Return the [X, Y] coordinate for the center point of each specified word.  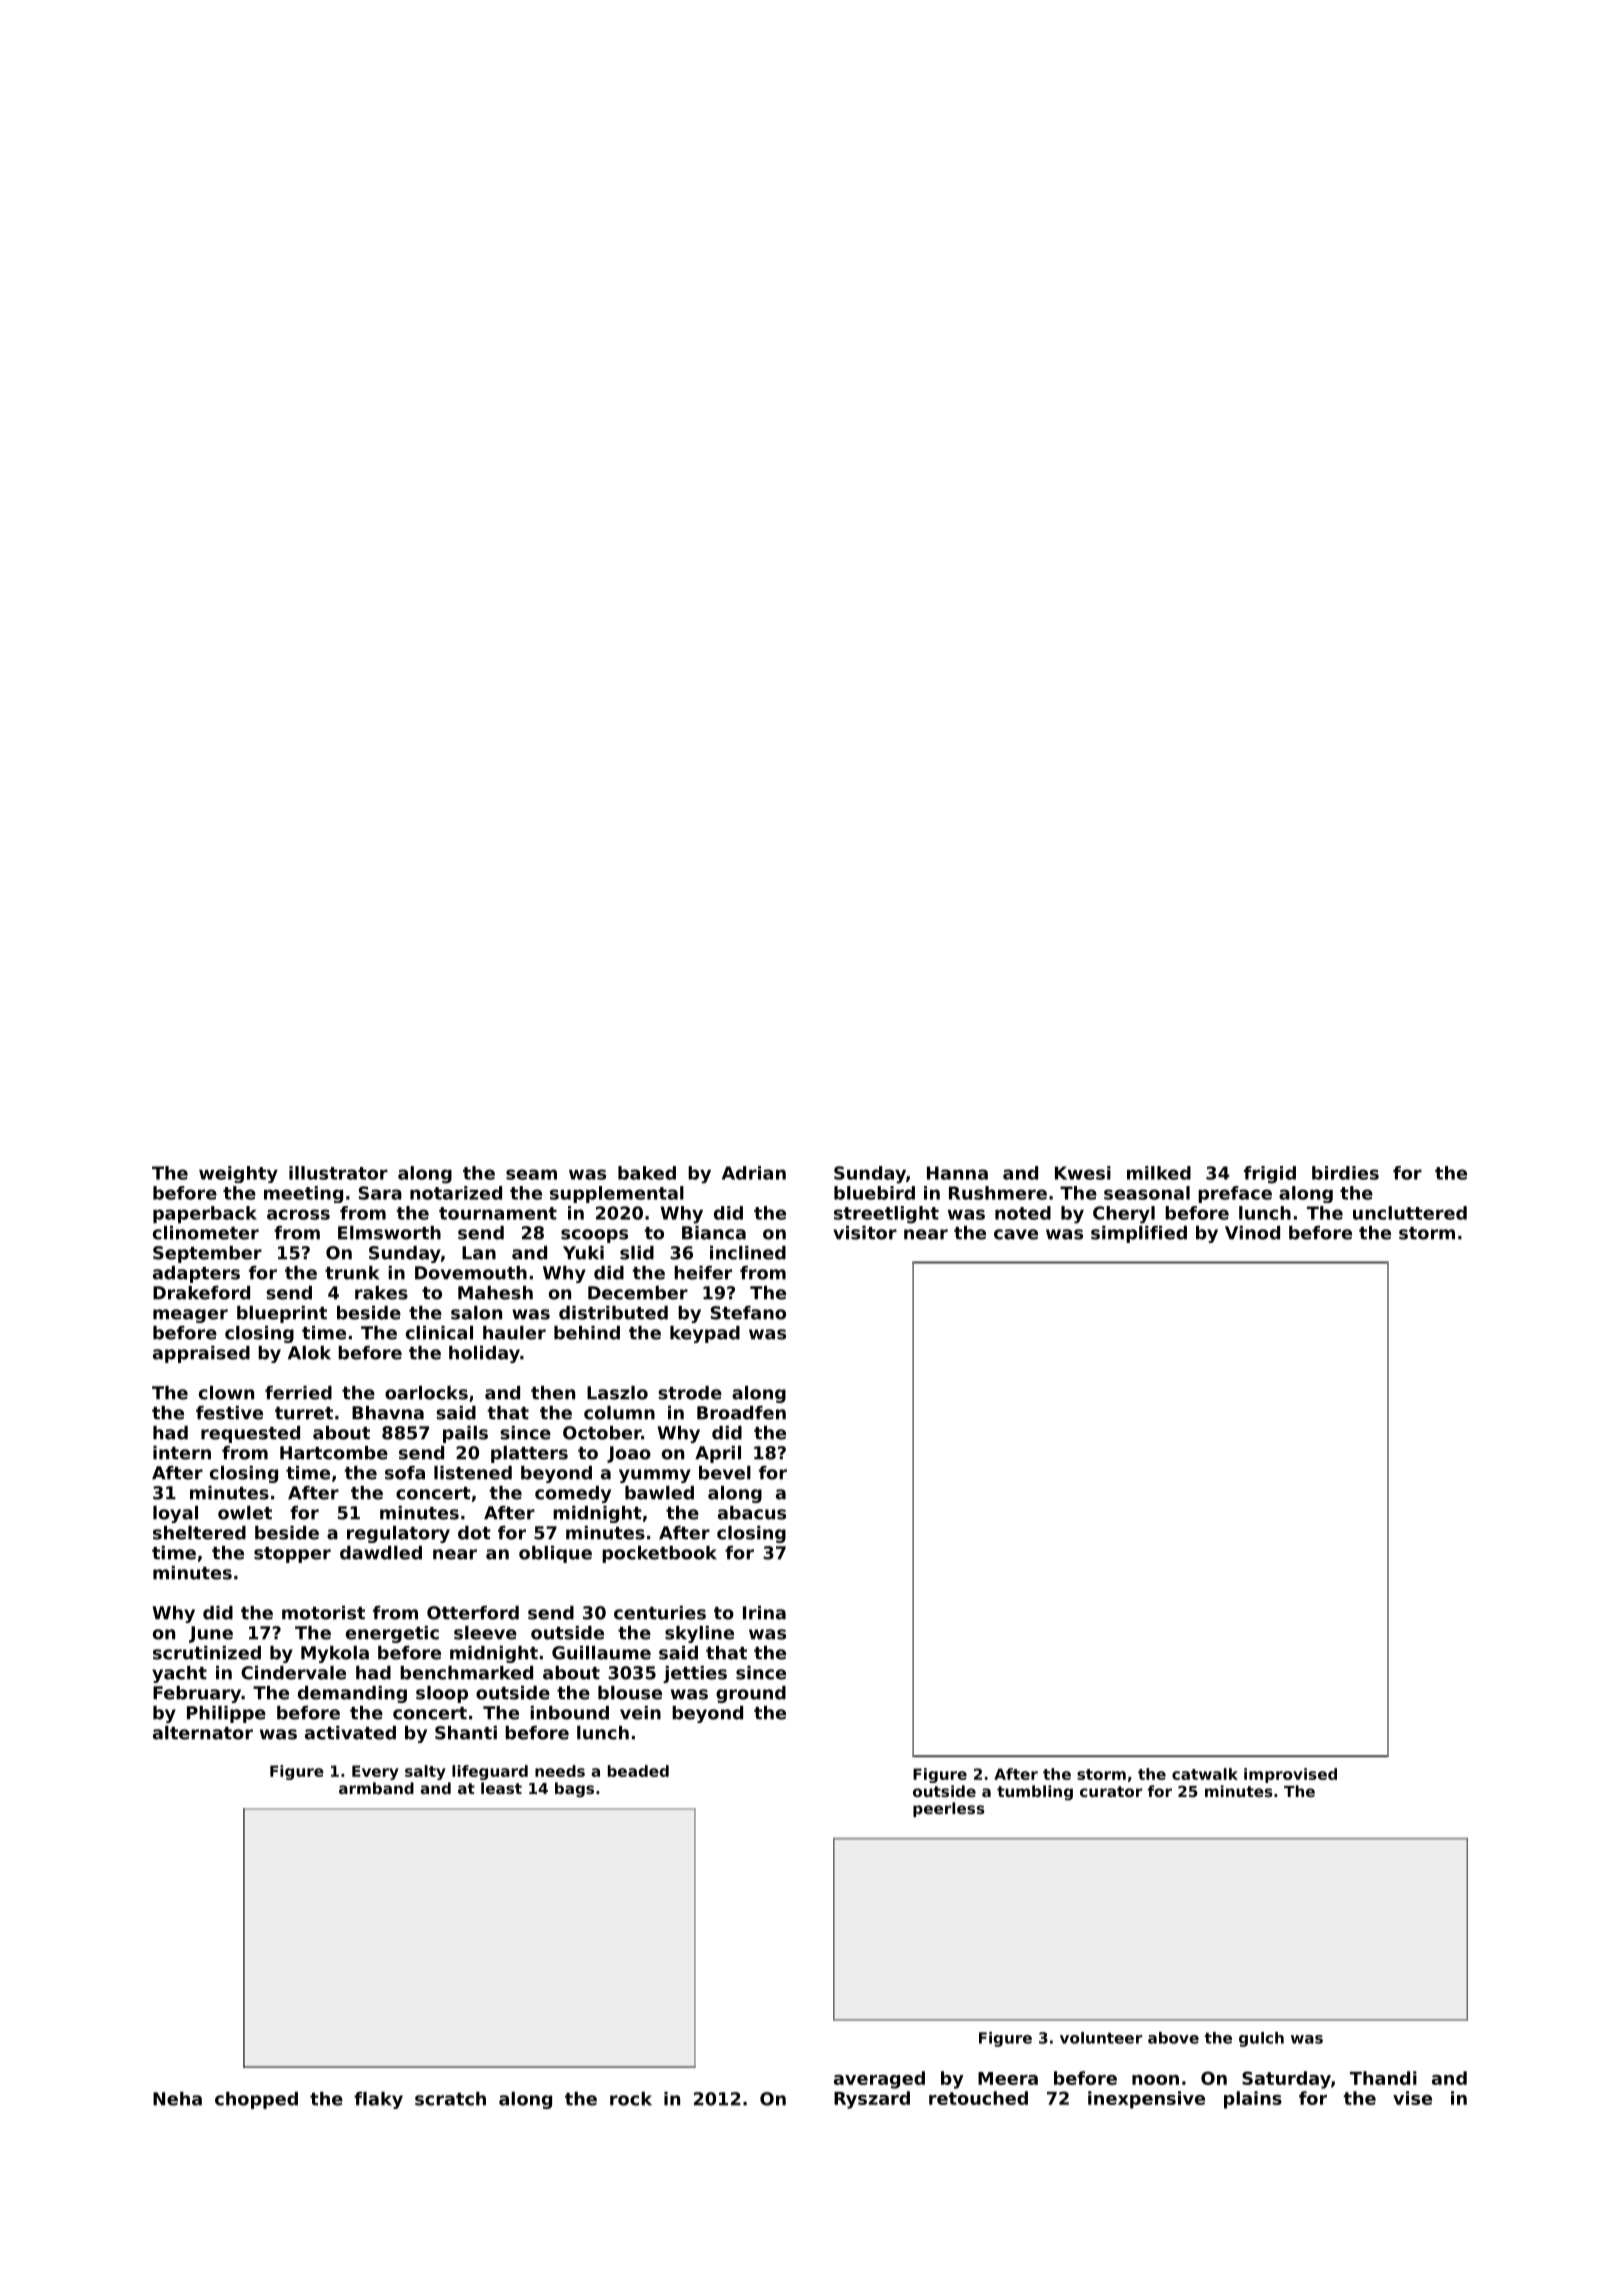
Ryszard [872, 2100]
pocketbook [659, 1554]
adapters [196, 1274]
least [501, 1788]
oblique [555, 1554]
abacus [752, 1513]
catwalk [1205, 1774]
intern [182, 1453]
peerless [949, 1809]
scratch [450, 2099]
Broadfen [741, 1413]
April [718, 1454]
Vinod [1252, 1233]
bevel [725, 1473]
